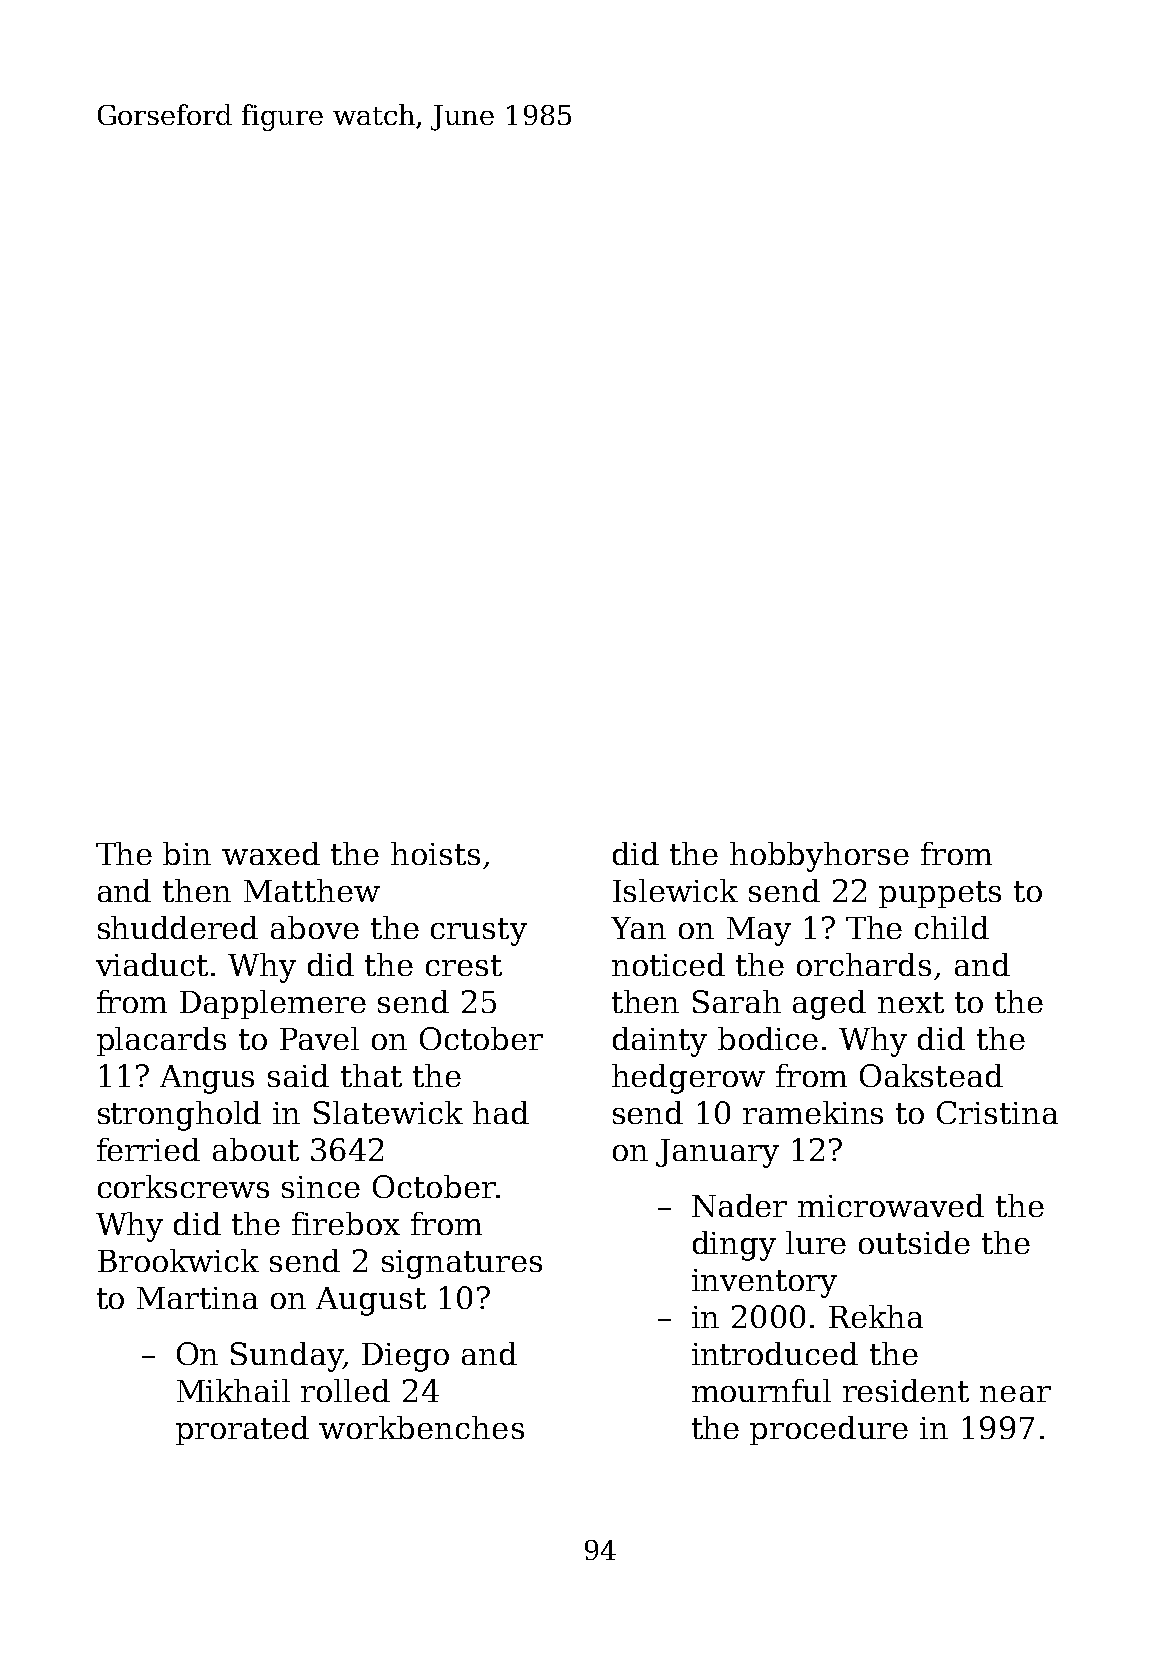 The image size is (1165, 1654). What do you see at coordinates (911, 1002) in the document?
I see `next` at bounding box center [911, 1002].
